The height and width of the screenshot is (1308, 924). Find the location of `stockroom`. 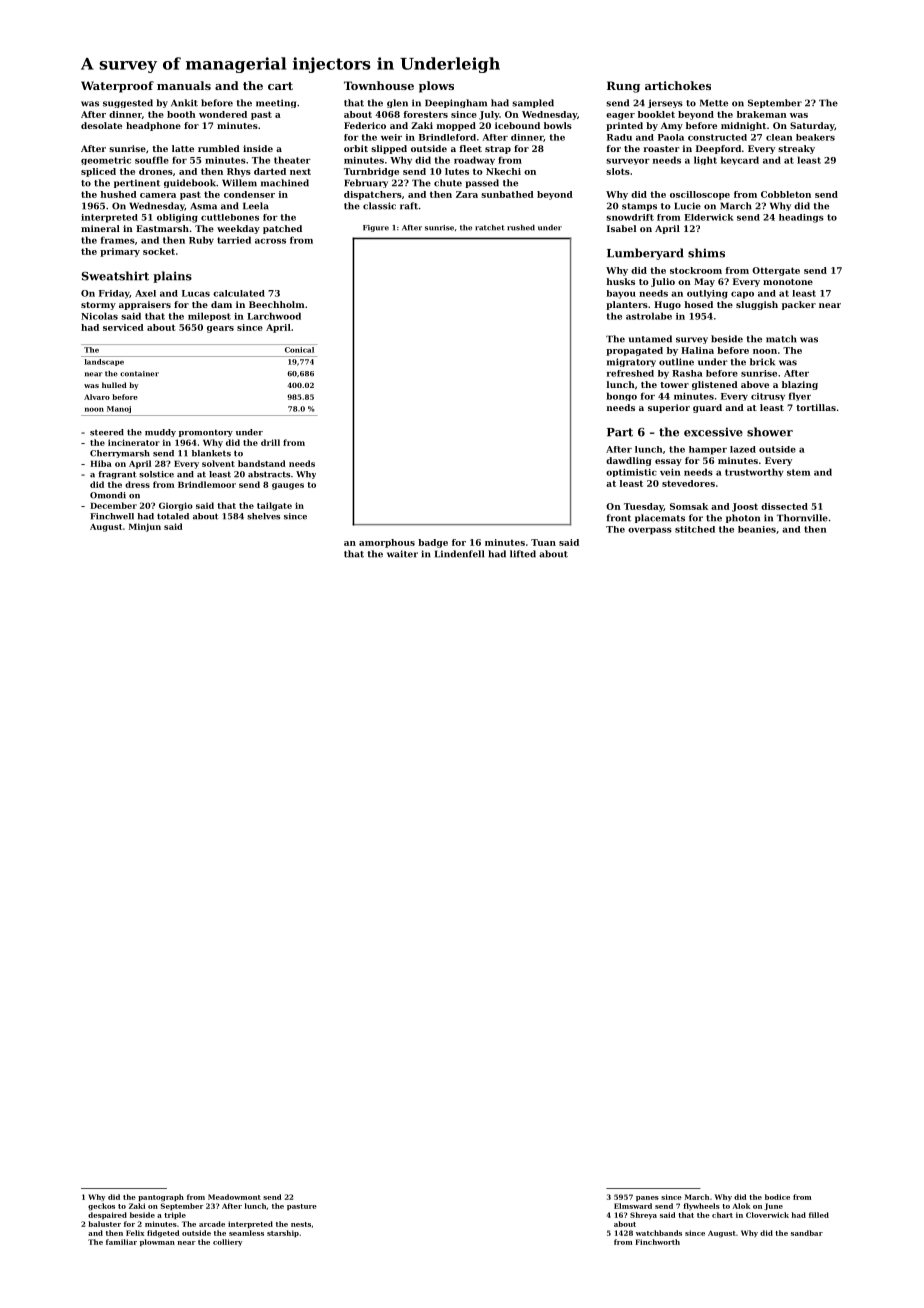

stockroom is located at coordinates (696, 270).
